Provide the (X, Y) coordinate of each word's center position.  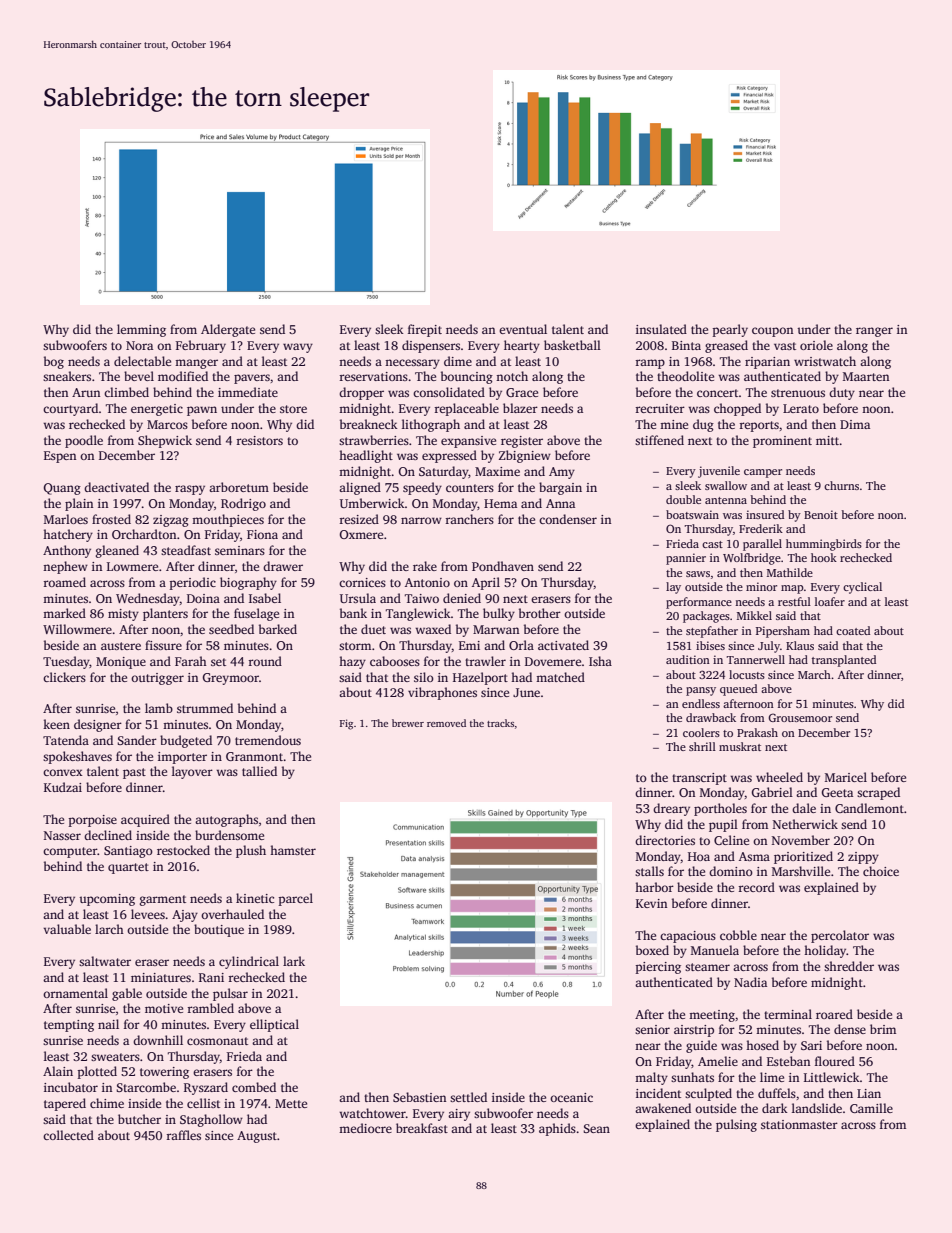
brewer (408, 723)
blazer (520, 408)
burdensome (229, 835)
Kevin (651, 903)
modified (183, 376)
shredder (849, 966)
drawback (711, 717)
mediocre (365, 1128)
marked (64, 613)
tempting (69, 1026)
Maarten (866, 376)
